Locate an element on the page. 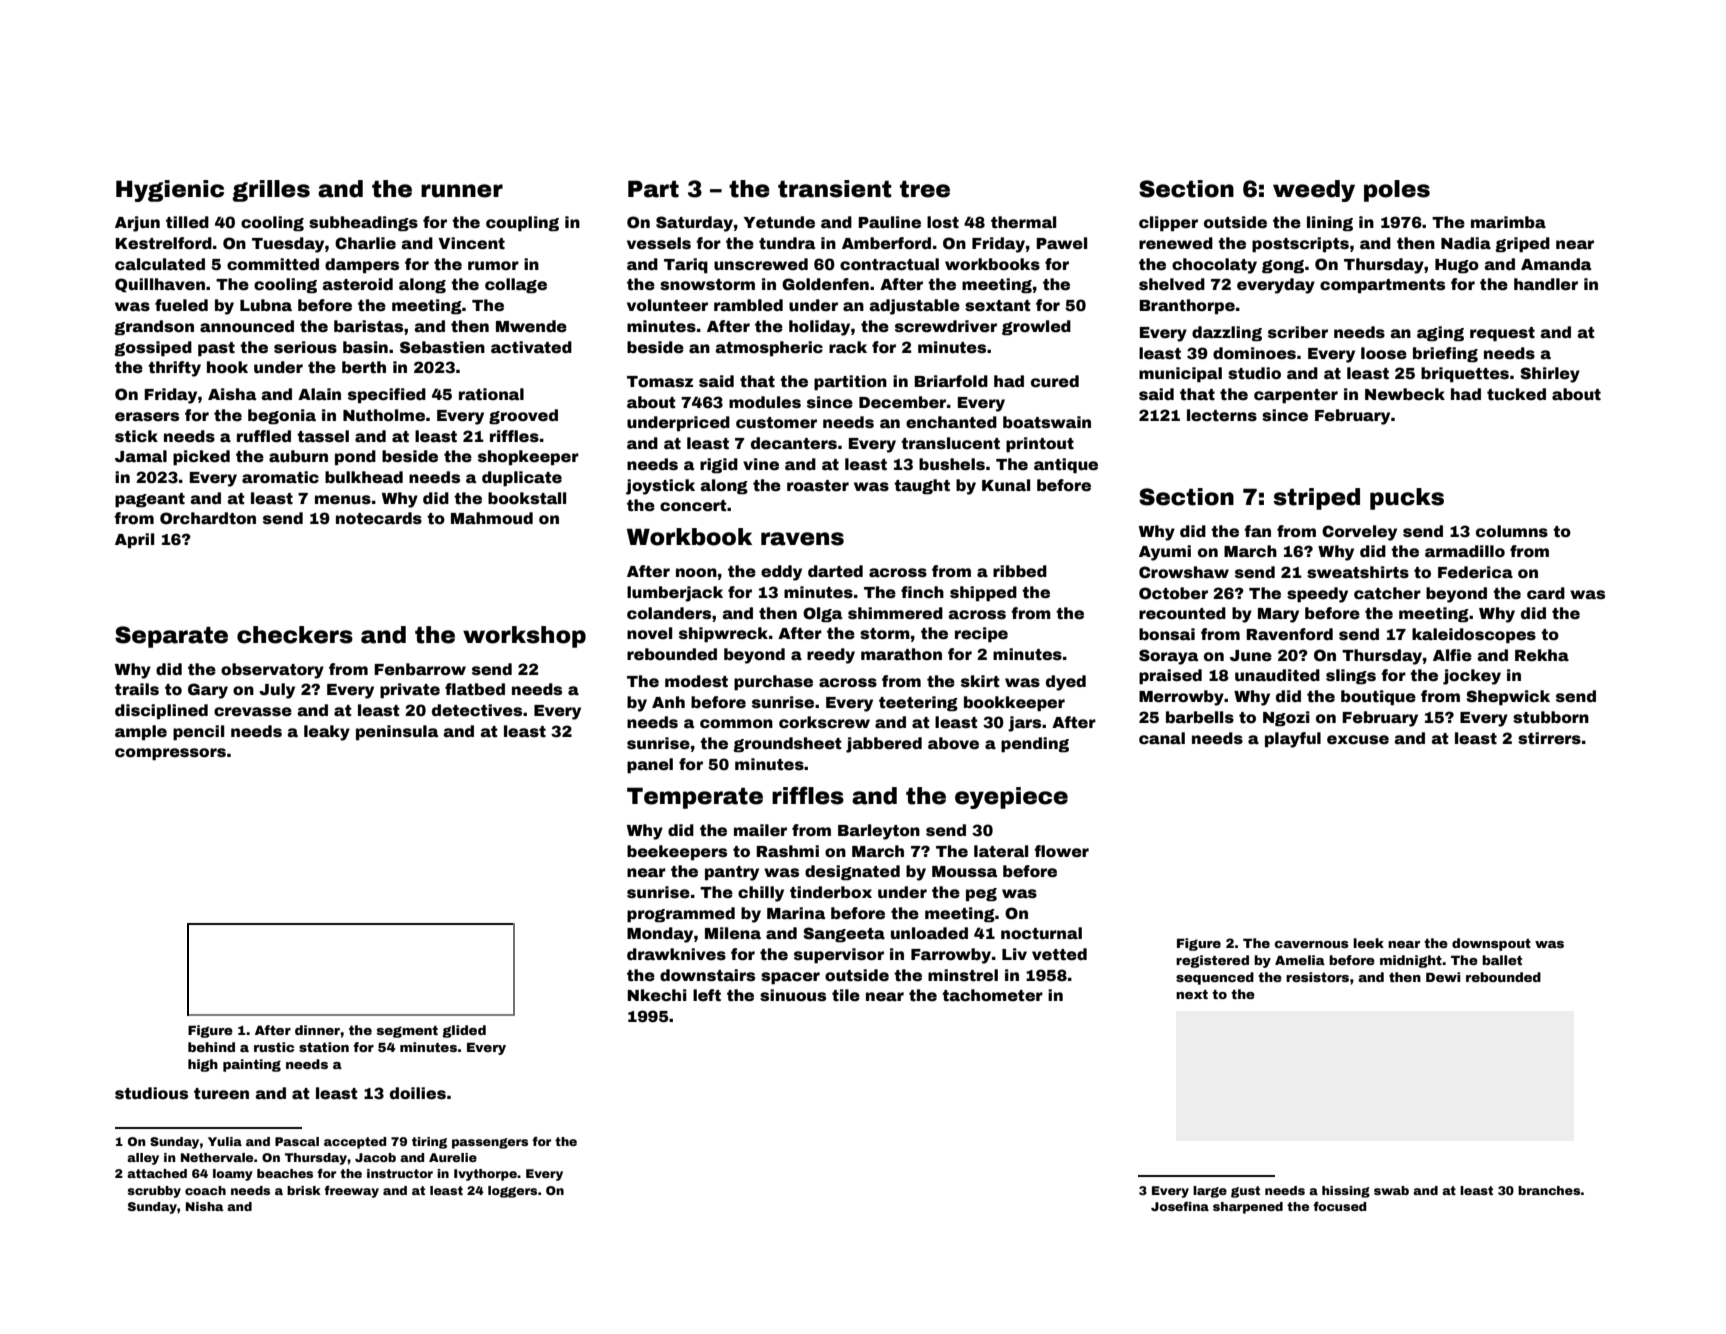 The height and width of the image is (1334, 1726). downspout is located at coordinates (1491, 944).
